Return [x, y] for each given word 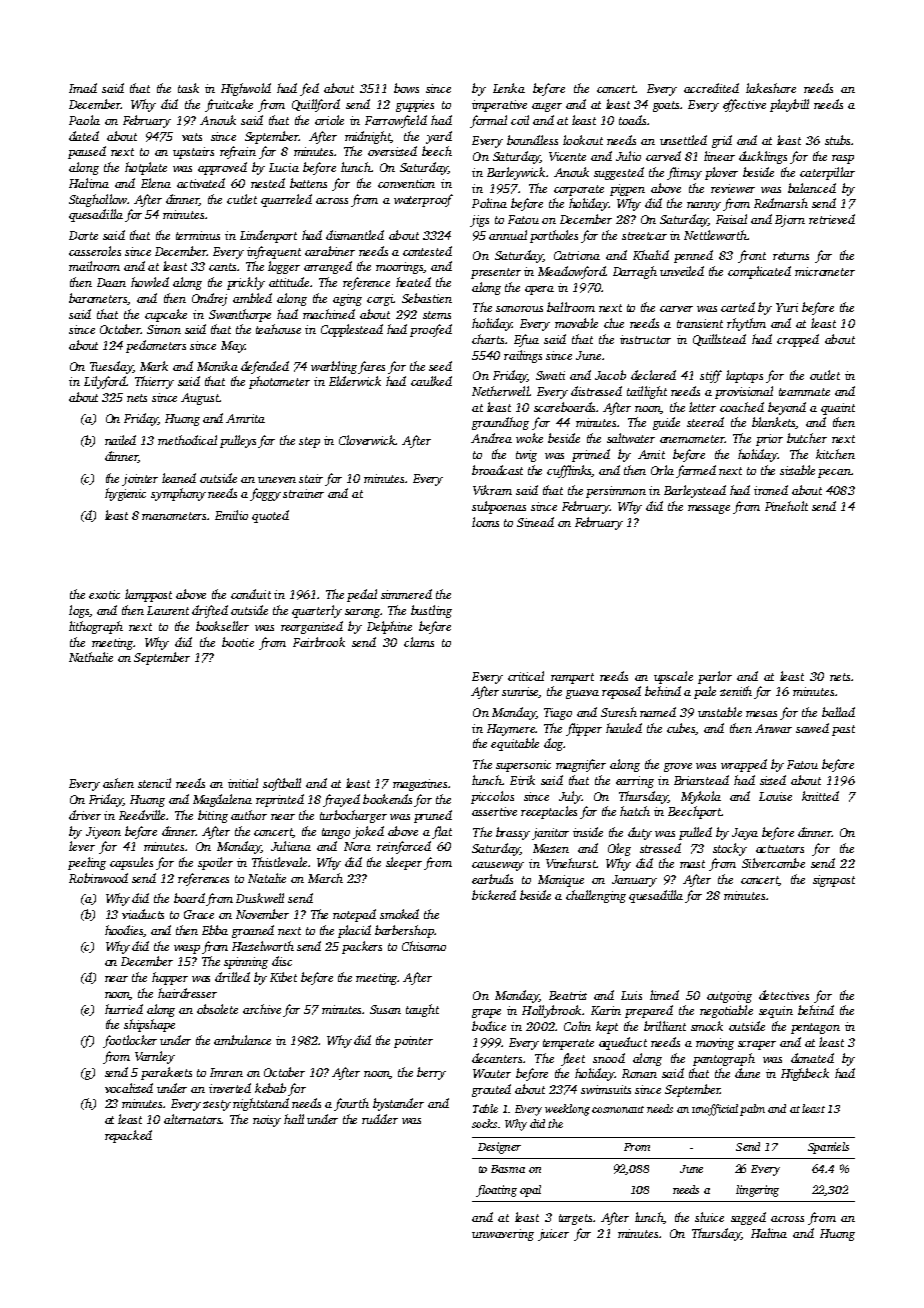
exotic [104, 594]
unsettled [683, 140]
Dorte [83, 235]
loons [485, 522]
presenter [496, 273]
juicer [553, 1235]
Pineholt [786, 506]
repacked [128, 1136]
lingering [757, 1191]
